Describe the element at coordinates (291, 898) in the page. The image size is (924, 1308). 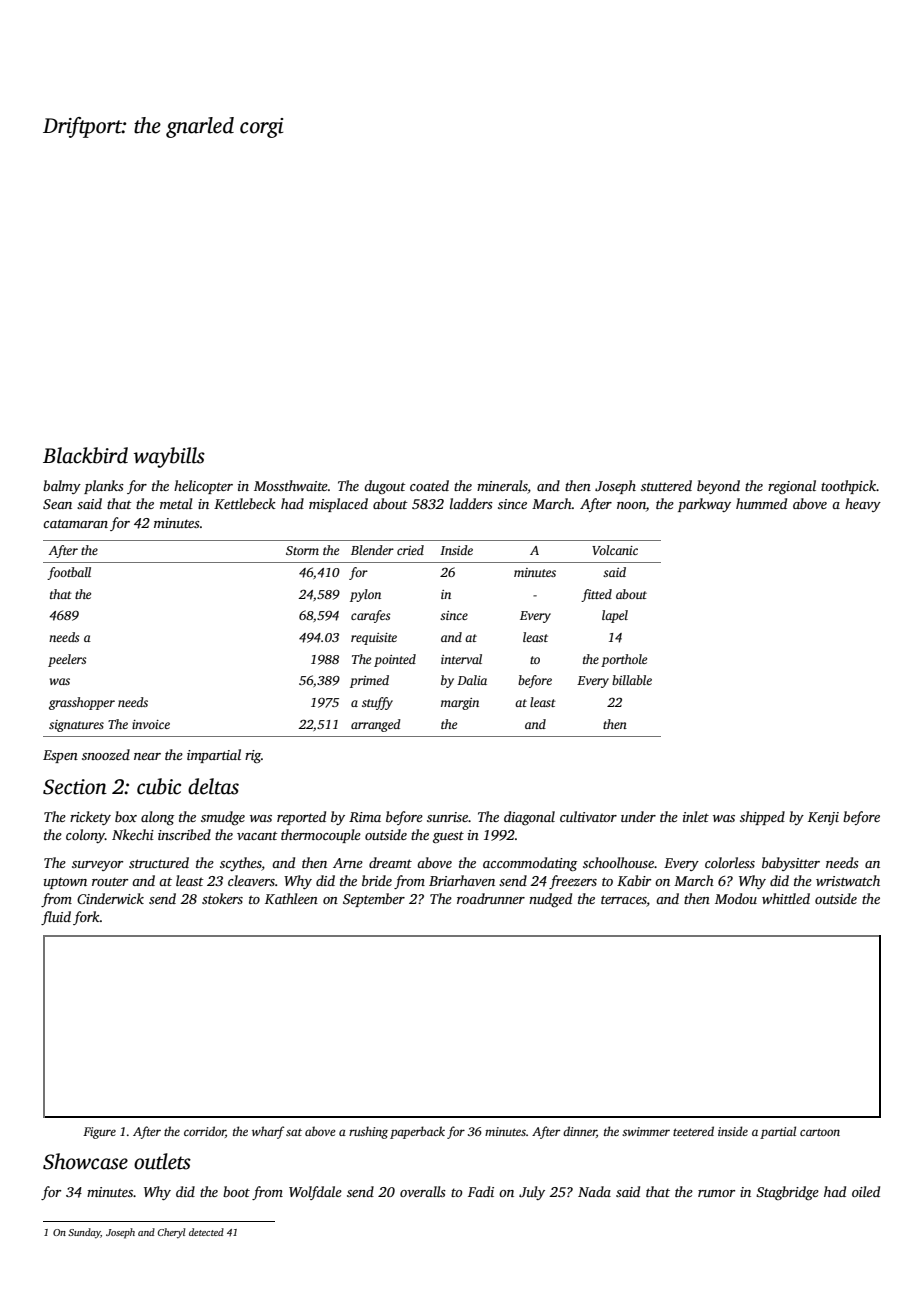
I see `Kathleen` at that location.
